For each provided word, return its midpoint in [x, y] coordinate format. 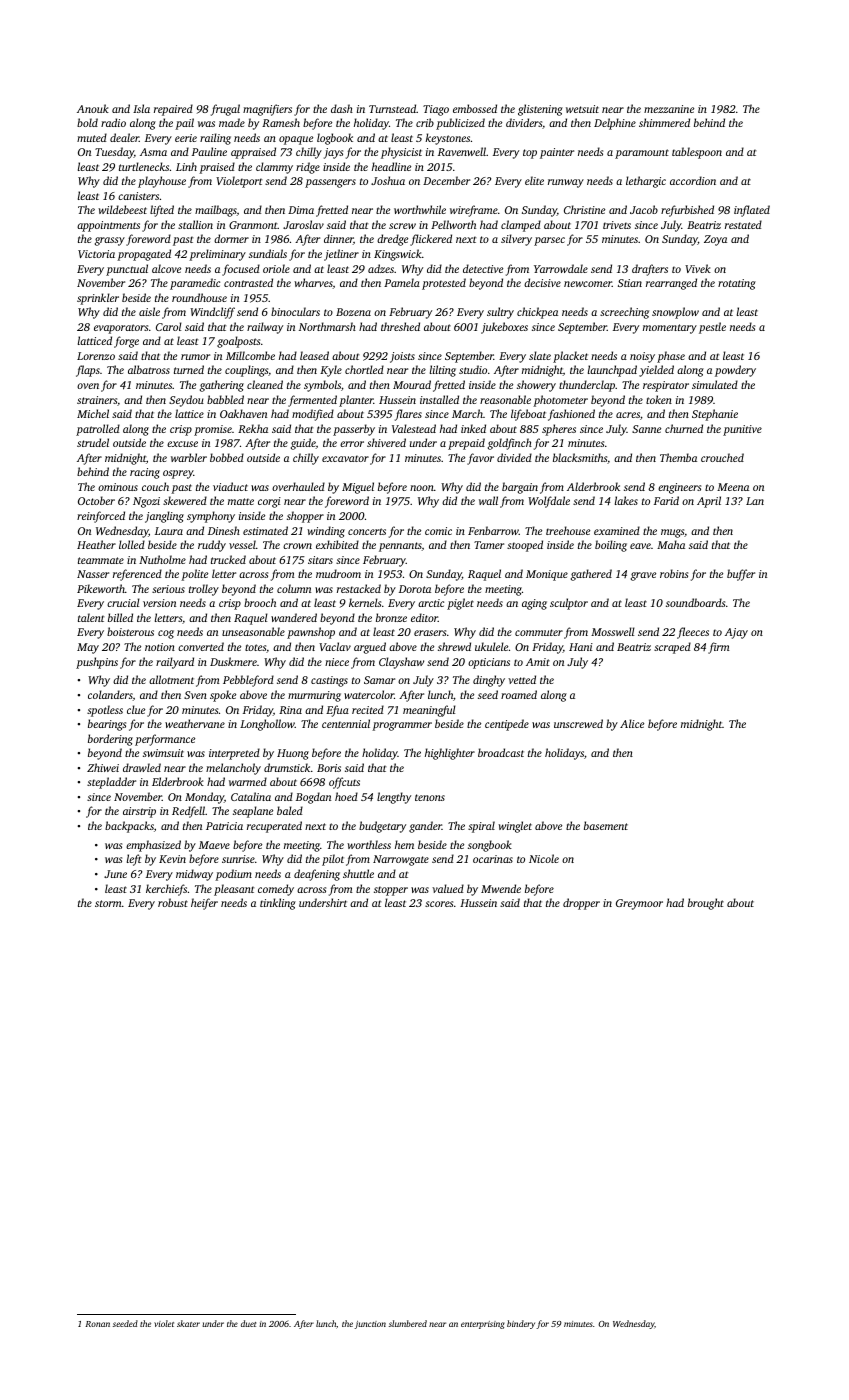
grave [643, 576]
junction [370, 1325]
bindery [521, 1324]
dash [342, 108]
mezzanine [669, 109]
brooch [260, 602]
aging [534, 604]
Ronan [97, 1324]
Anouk [93, 108]
